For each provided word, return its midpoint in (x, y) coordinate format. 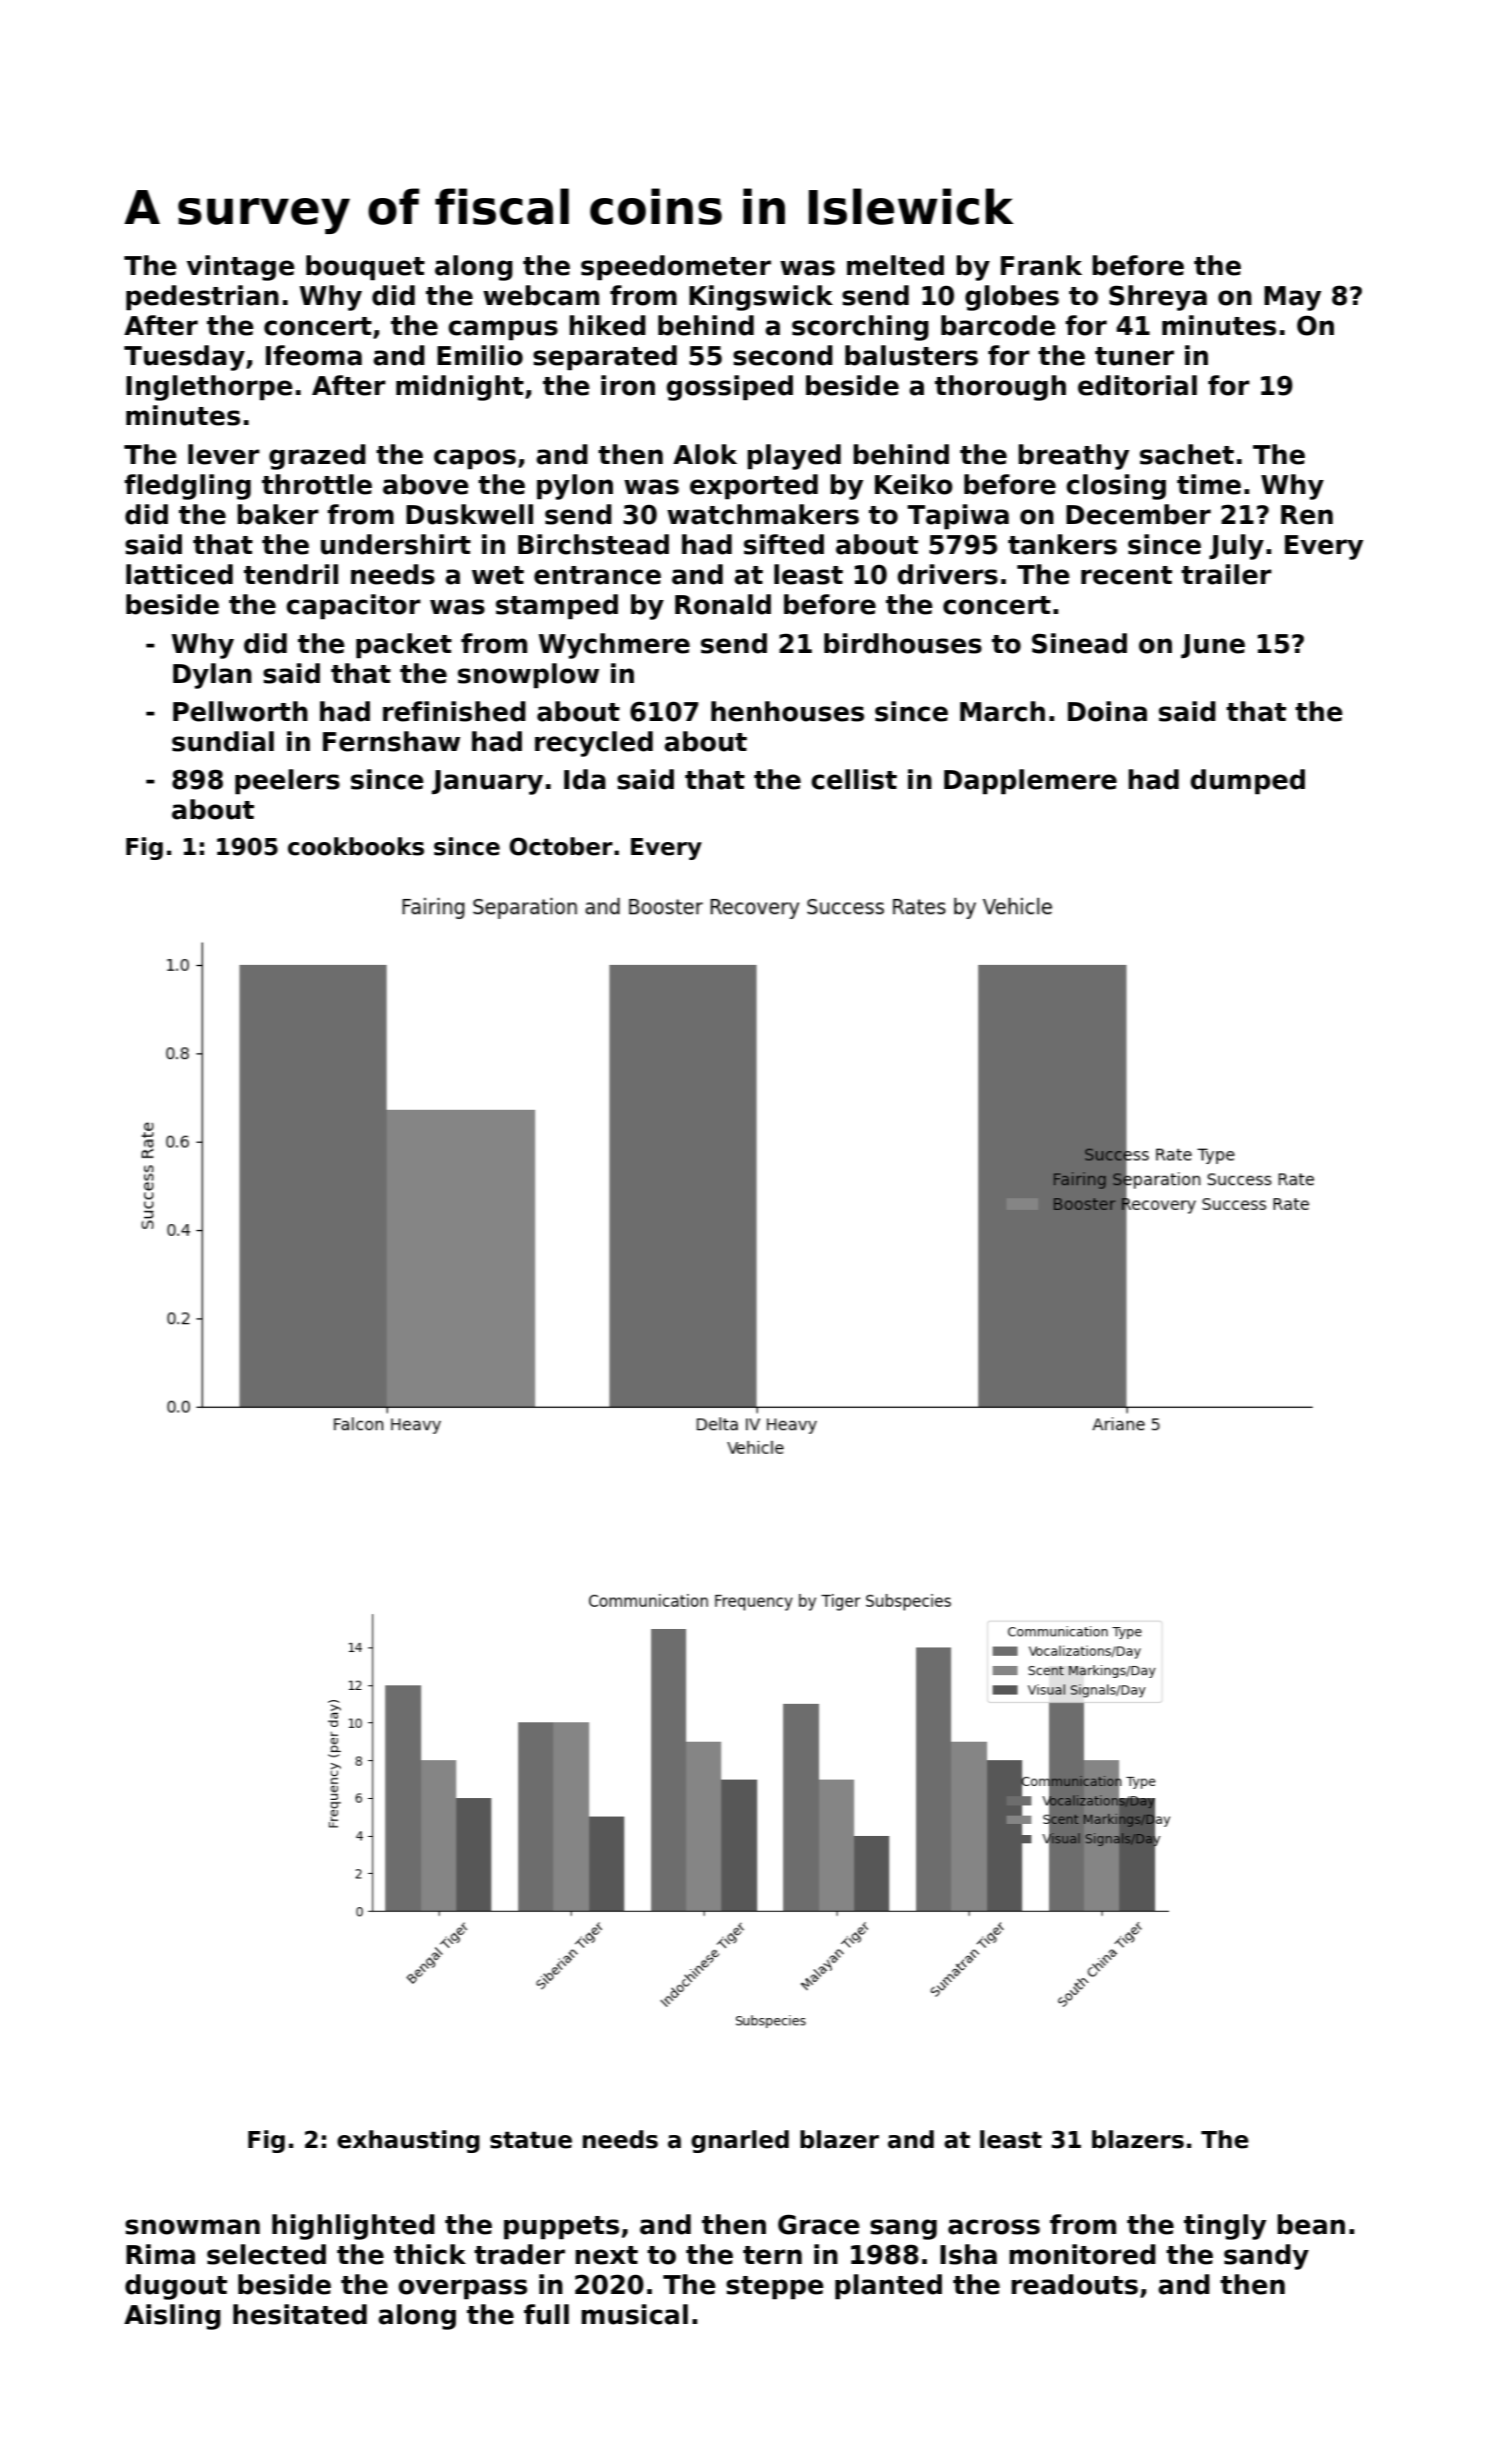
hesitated (300, 2314)
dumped (1248, 782)
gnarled (740, 2141)
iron (628, 385)
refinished (454, 711)
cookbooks (356, 846)
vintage (241, 268)
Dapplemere (1030, 782)
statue (531, 2140)
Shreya (1158, 298)
